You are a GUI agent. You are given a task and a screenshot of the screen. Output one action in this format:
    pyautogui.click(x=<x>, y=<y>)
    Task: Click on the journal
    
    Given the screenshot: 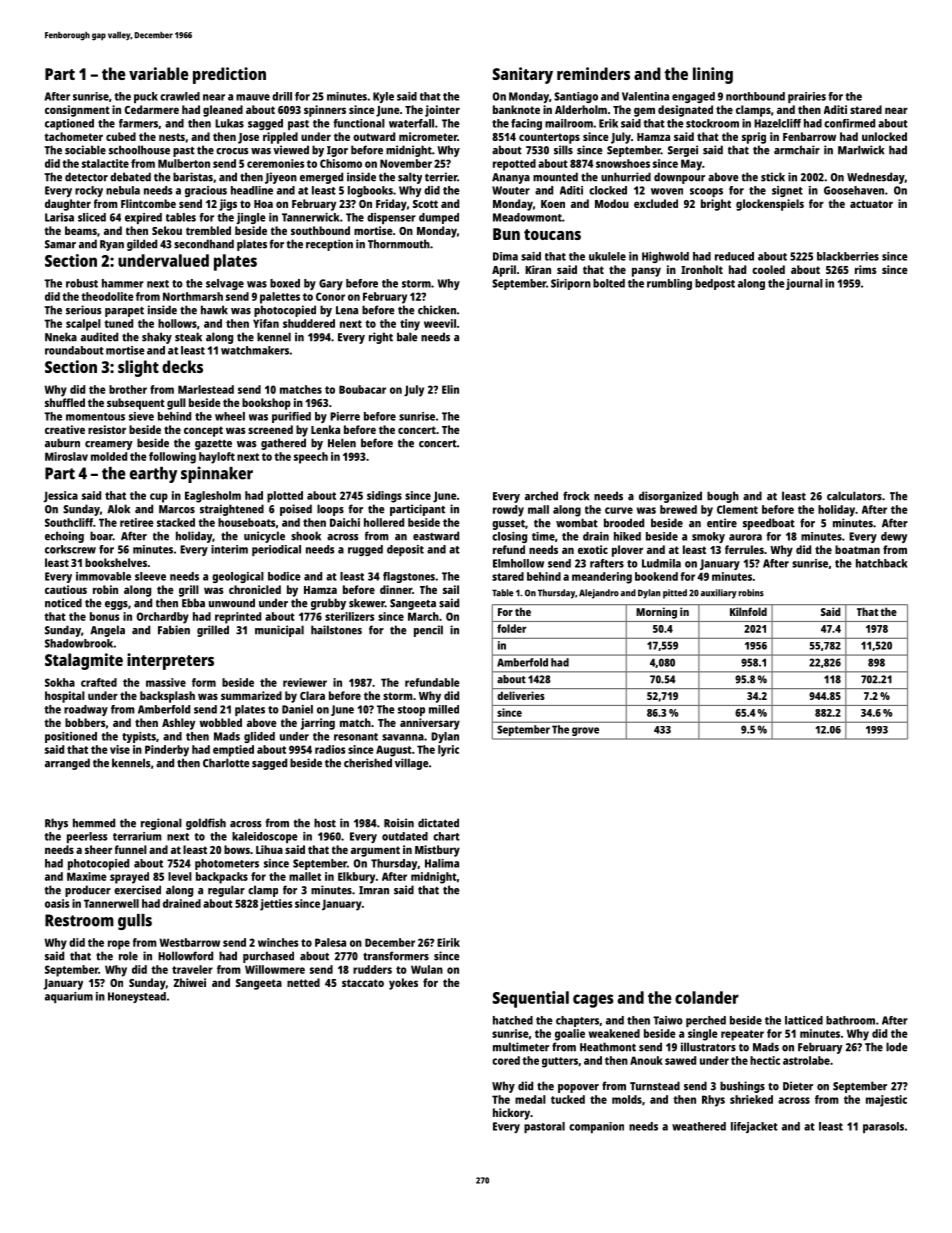 What is the action you would take?
    pyautogui.click(x=804, y=284)
